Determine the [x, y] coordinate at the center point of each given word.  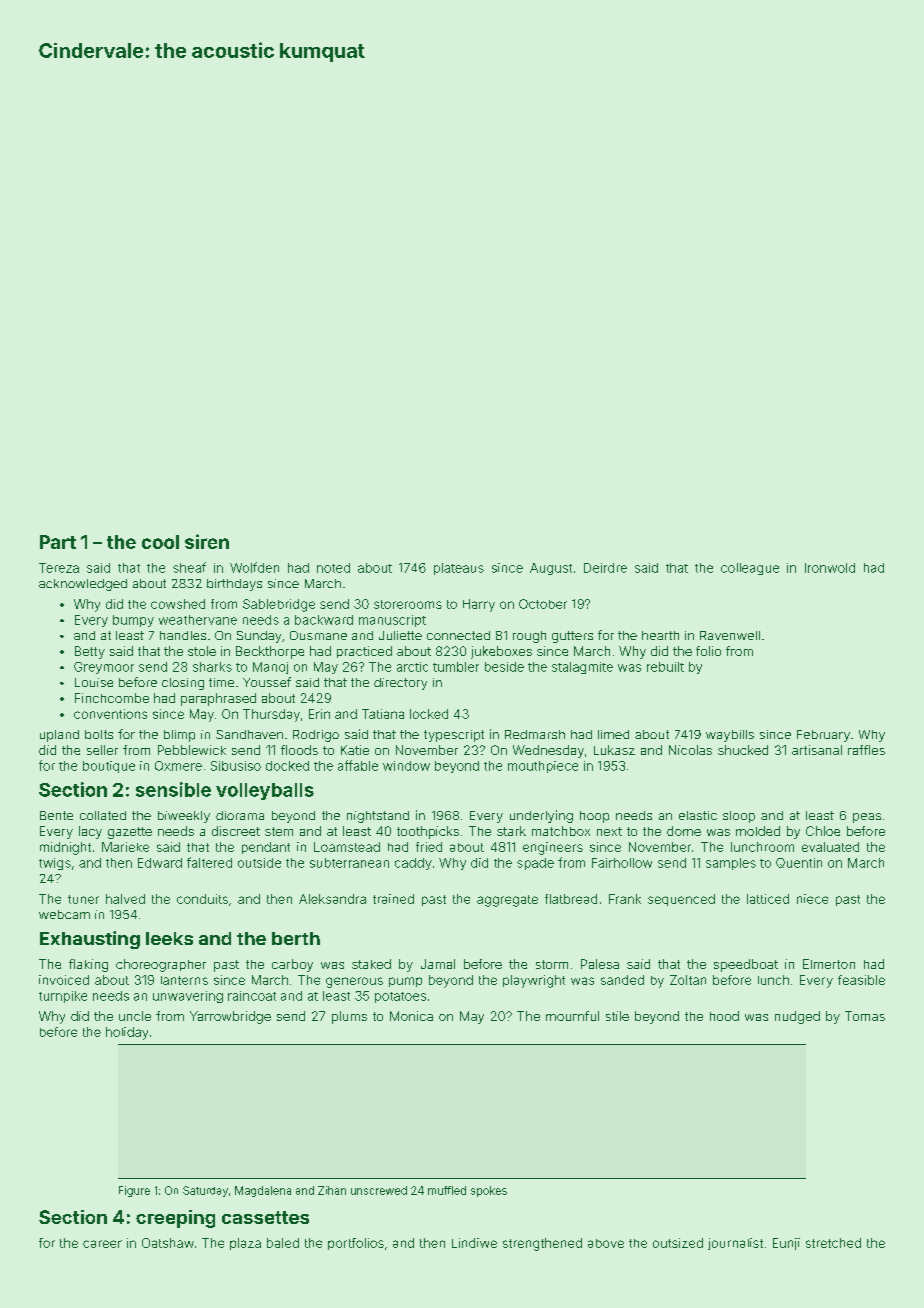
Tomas [865, 1016]
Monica [411, 1016]
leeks [169, 938]
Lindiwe [474, 1243]
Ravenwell [730, 635]
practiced [364, 652]
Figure [134, 1191]
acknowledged [83, 585]
